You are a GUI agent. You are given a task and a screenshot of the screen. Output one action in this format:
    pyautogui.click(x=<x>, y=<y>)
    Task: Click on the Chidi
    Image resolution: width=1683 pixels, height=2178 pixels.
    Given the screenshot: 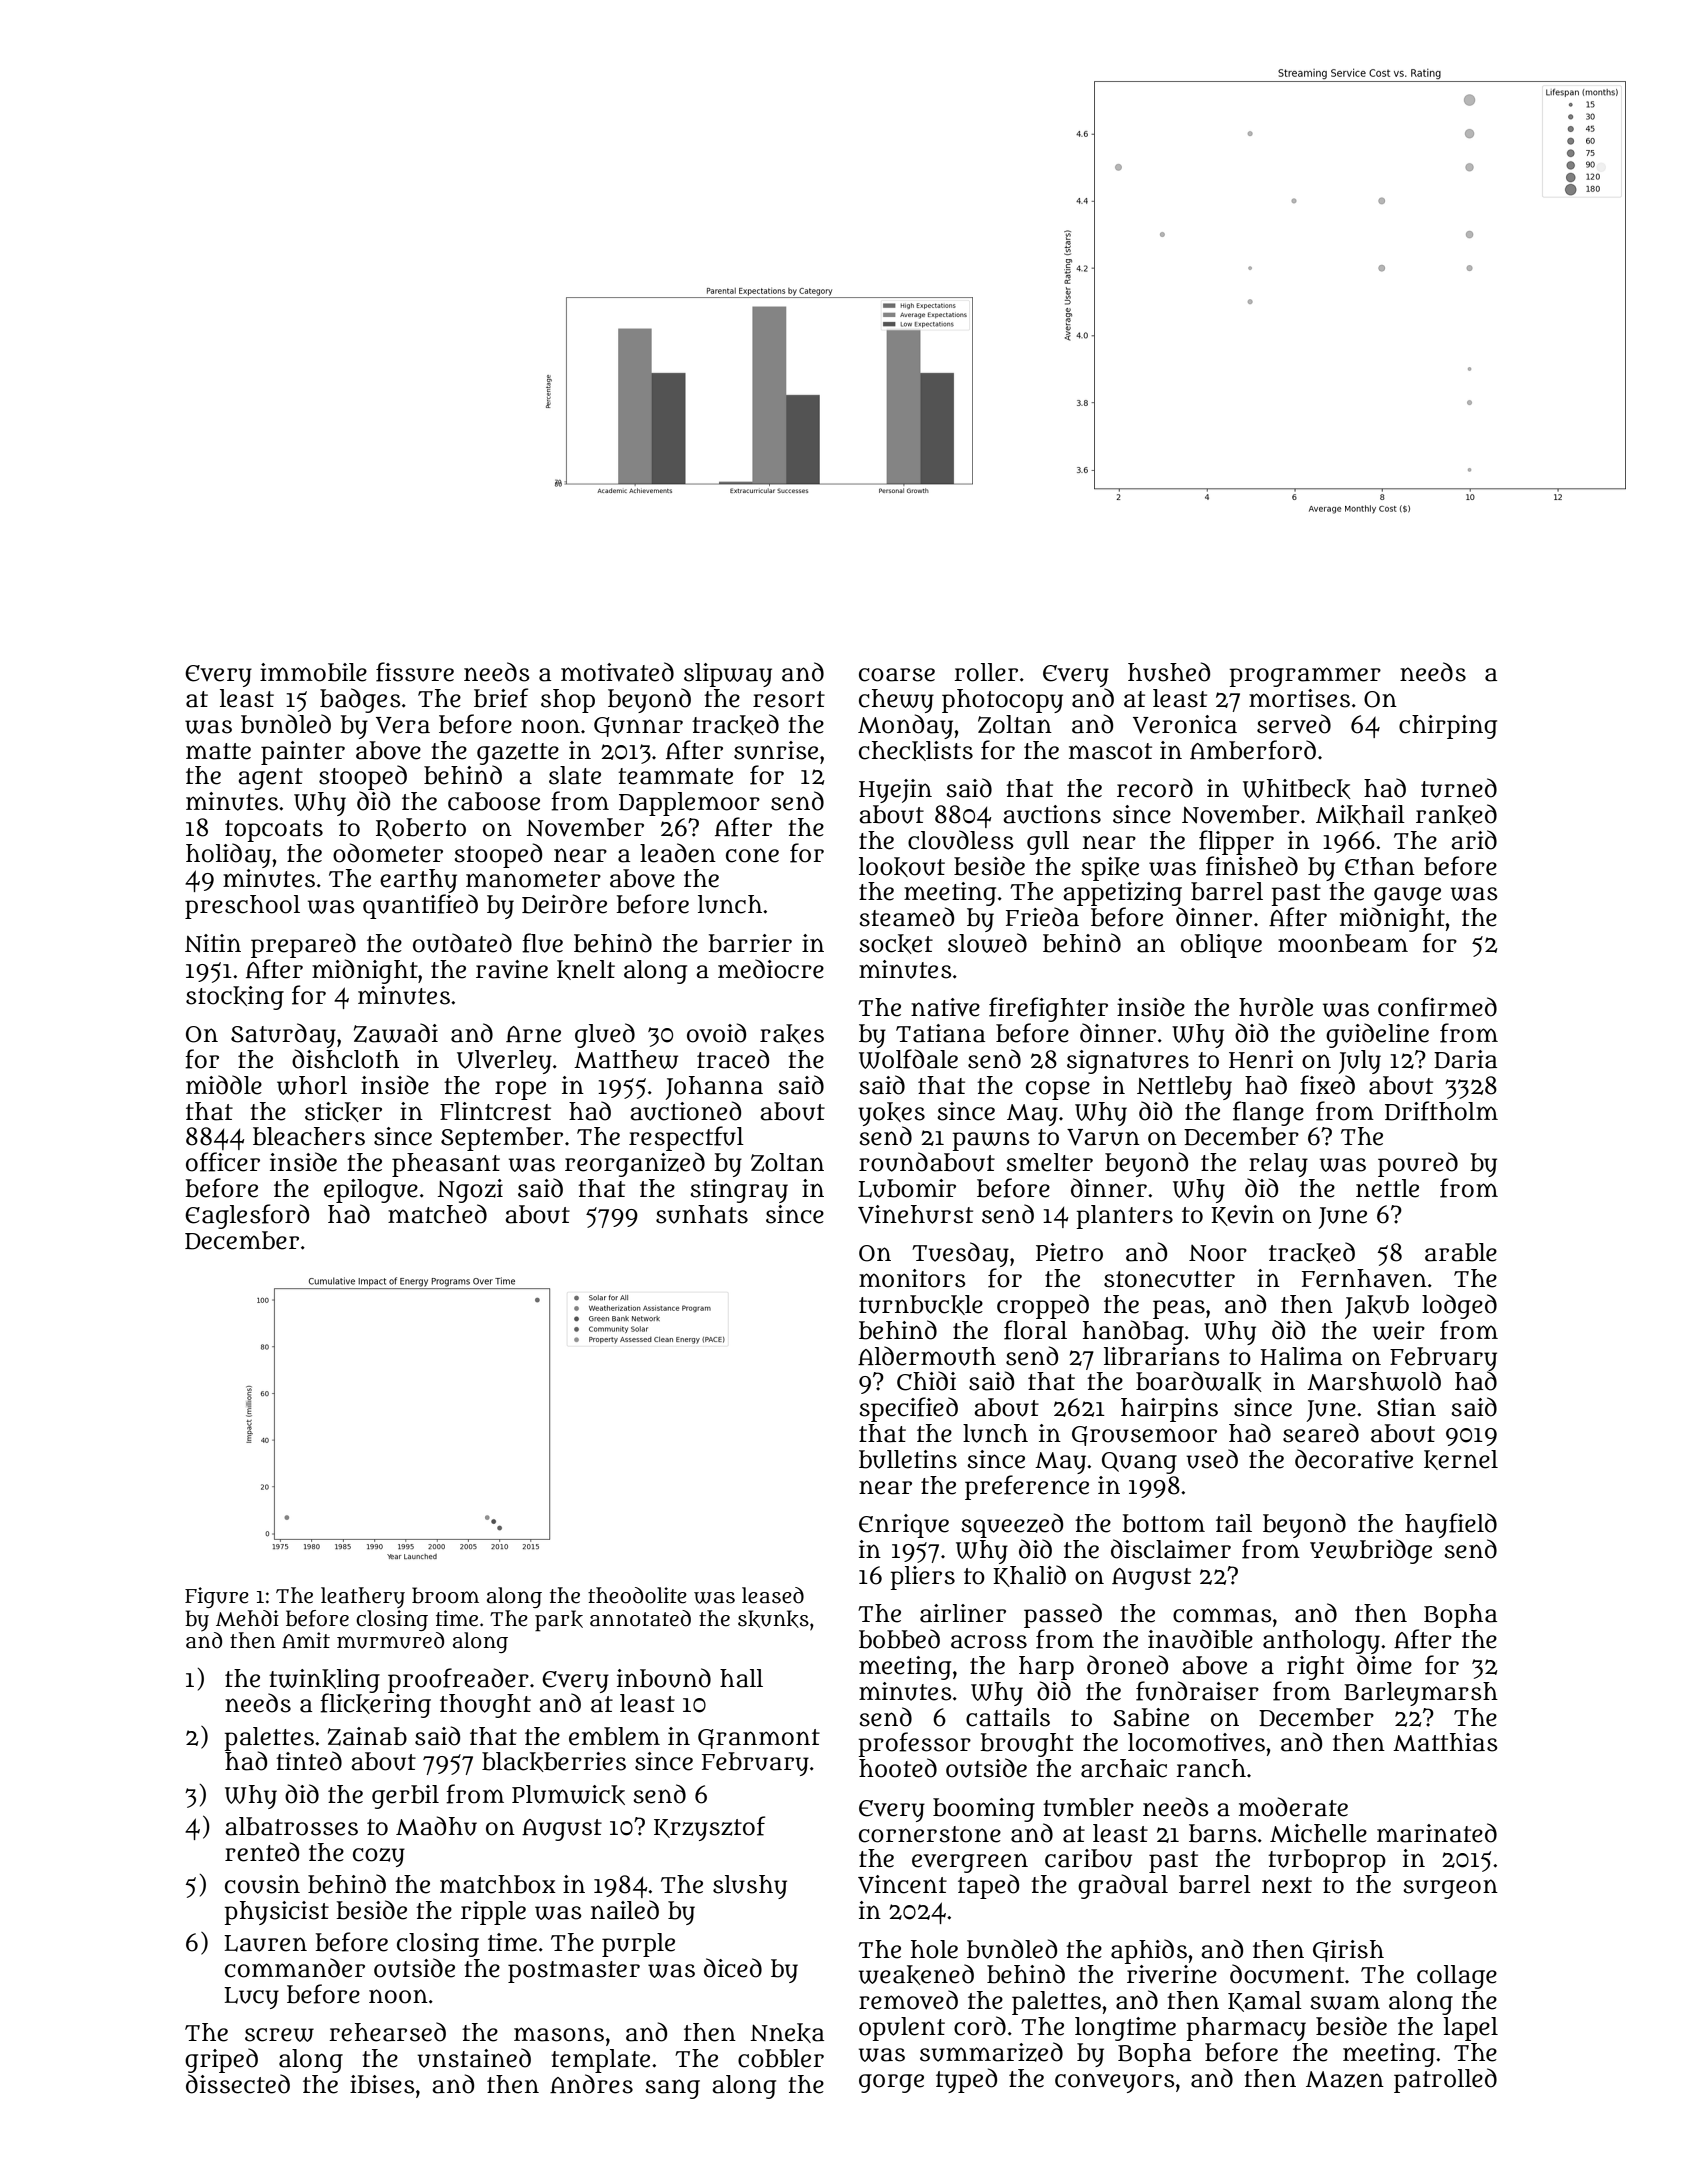 What is the action you would take?
    pyautogui.click(x=926, y=1381)
